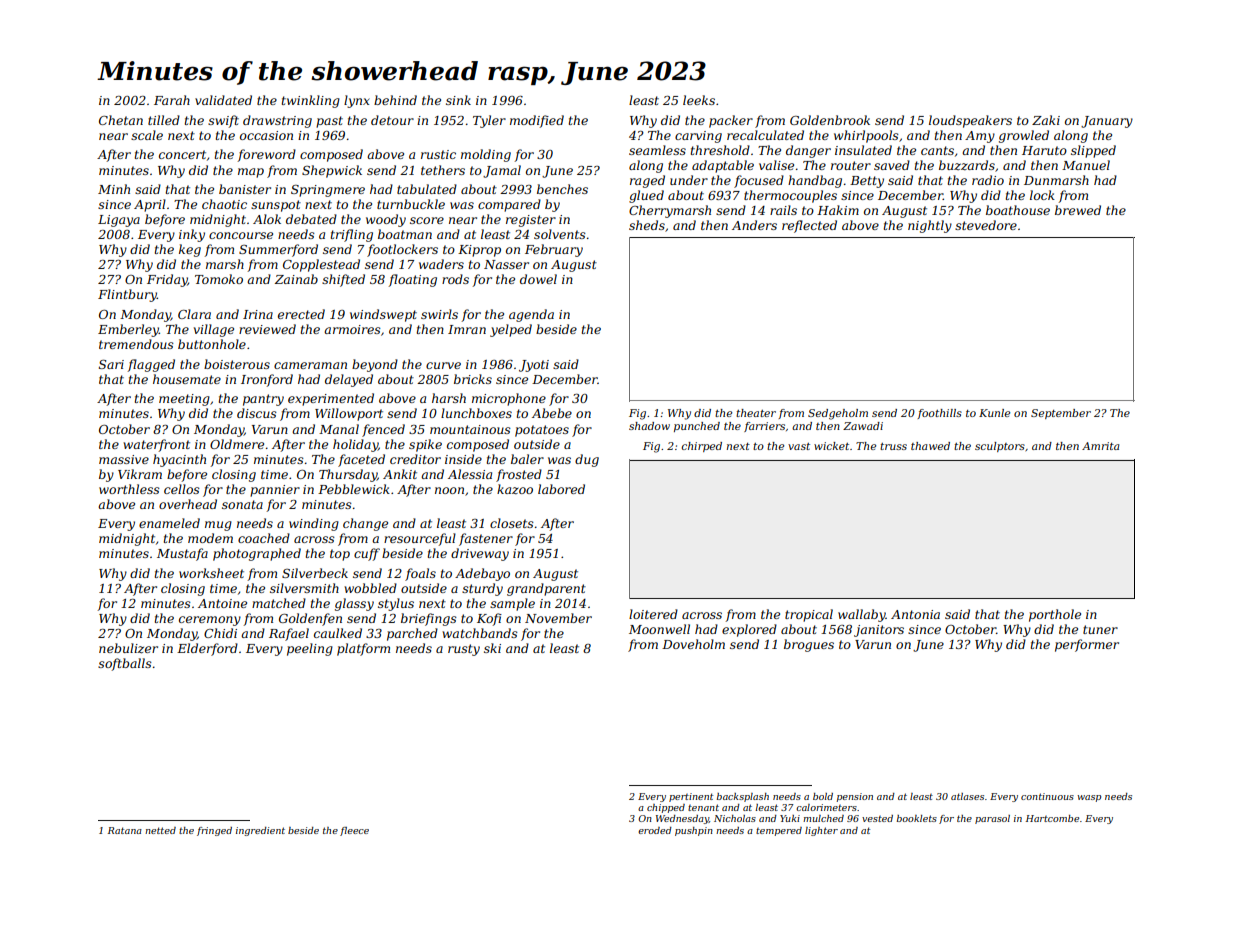  What do you see at coordinates (310, 649) in the screenshot?
I see `peeling` at bounding box center [310, 649].
